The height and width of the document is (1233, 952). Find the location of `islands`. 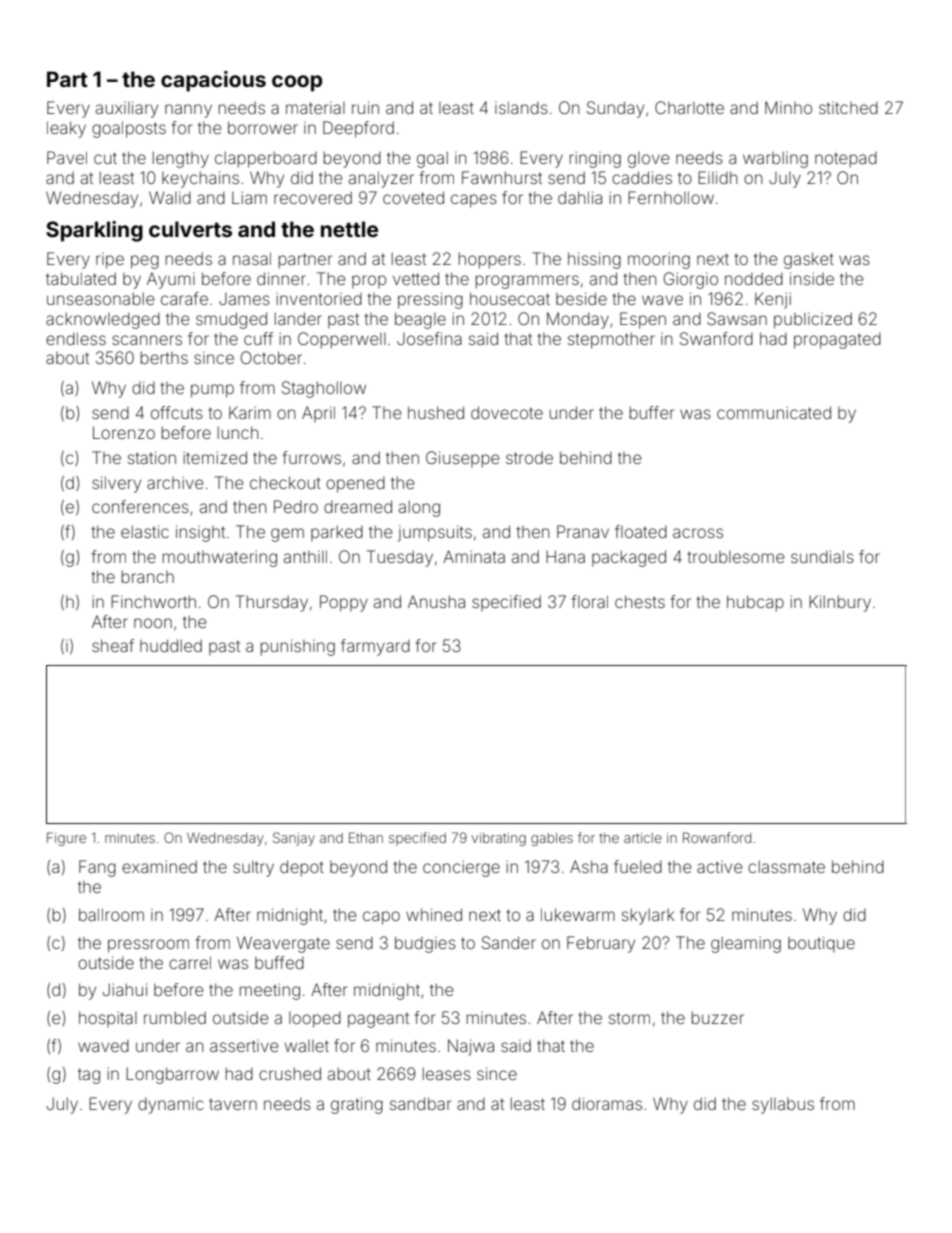

islands is located at coordinates (521, 107).
